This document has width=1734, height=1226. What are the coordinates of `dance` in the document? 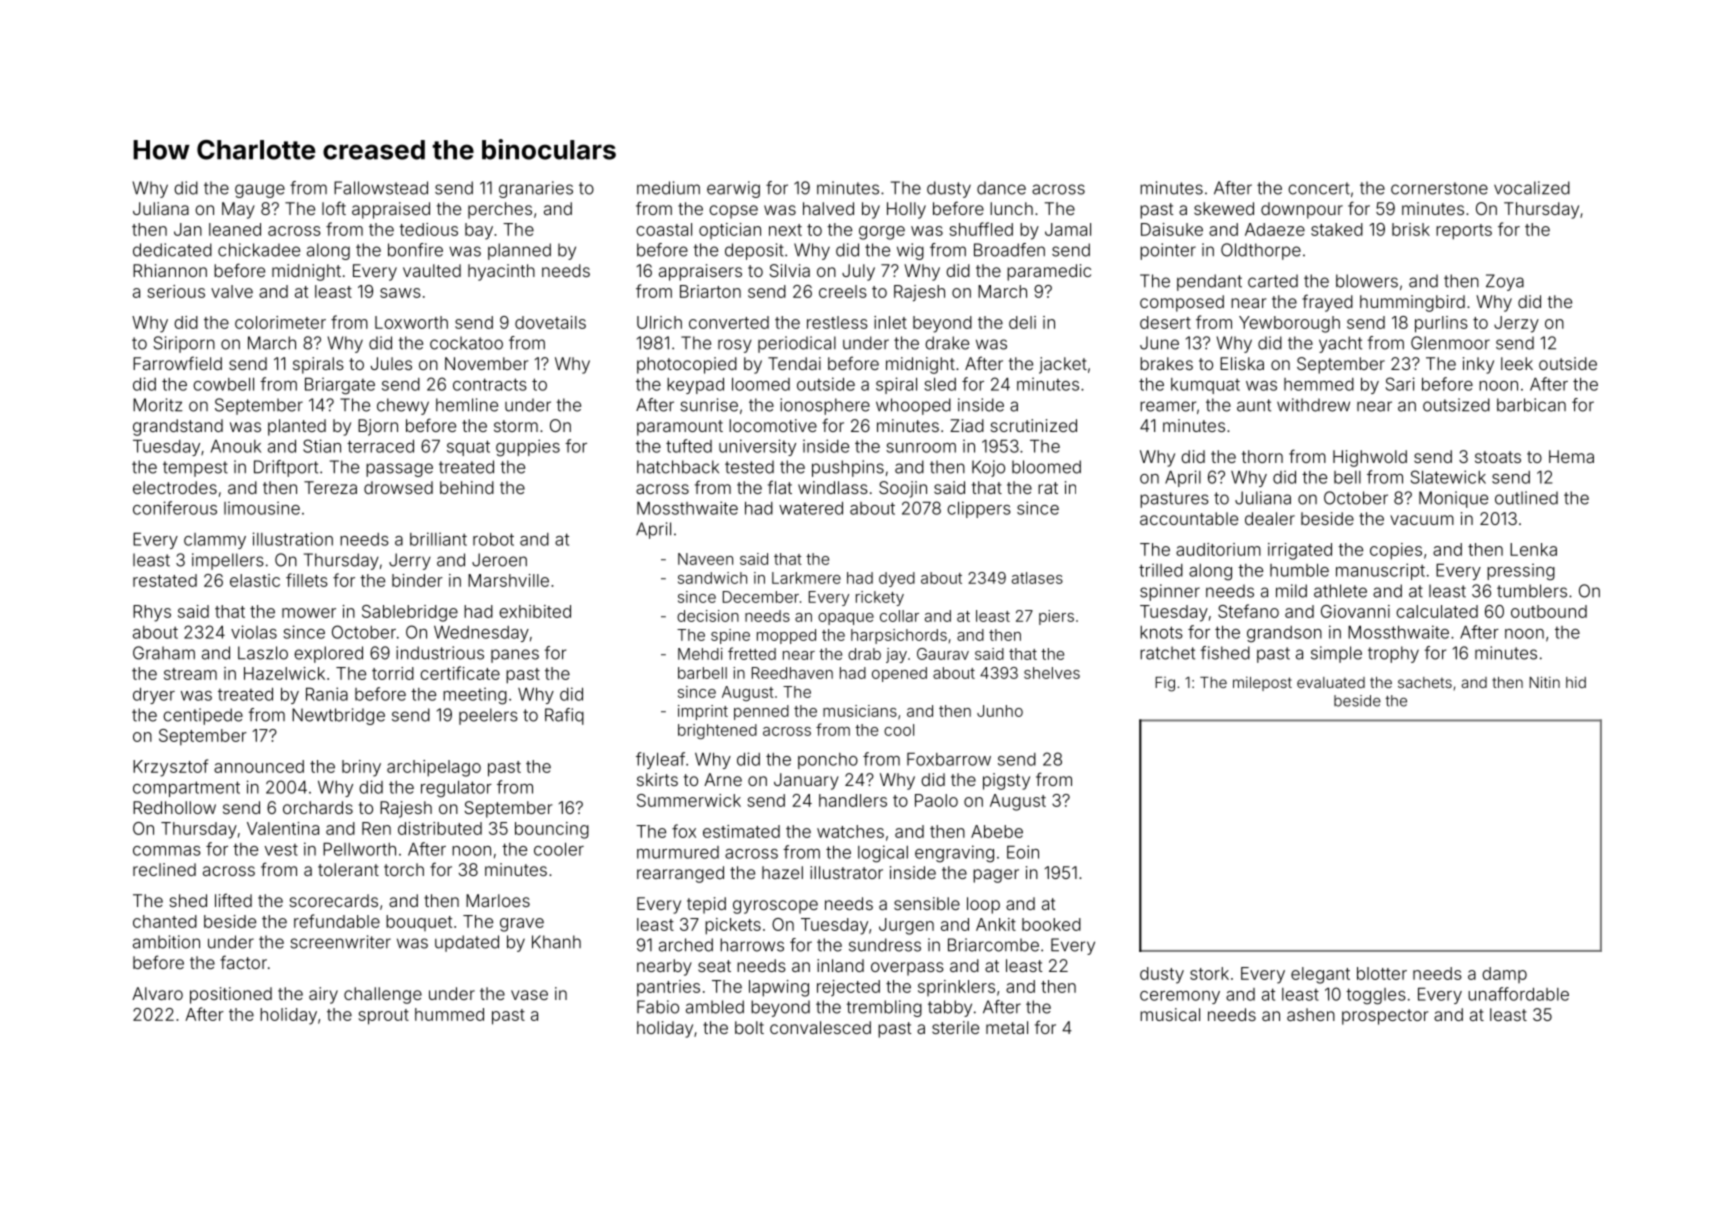 It's located at (1001, 188).
